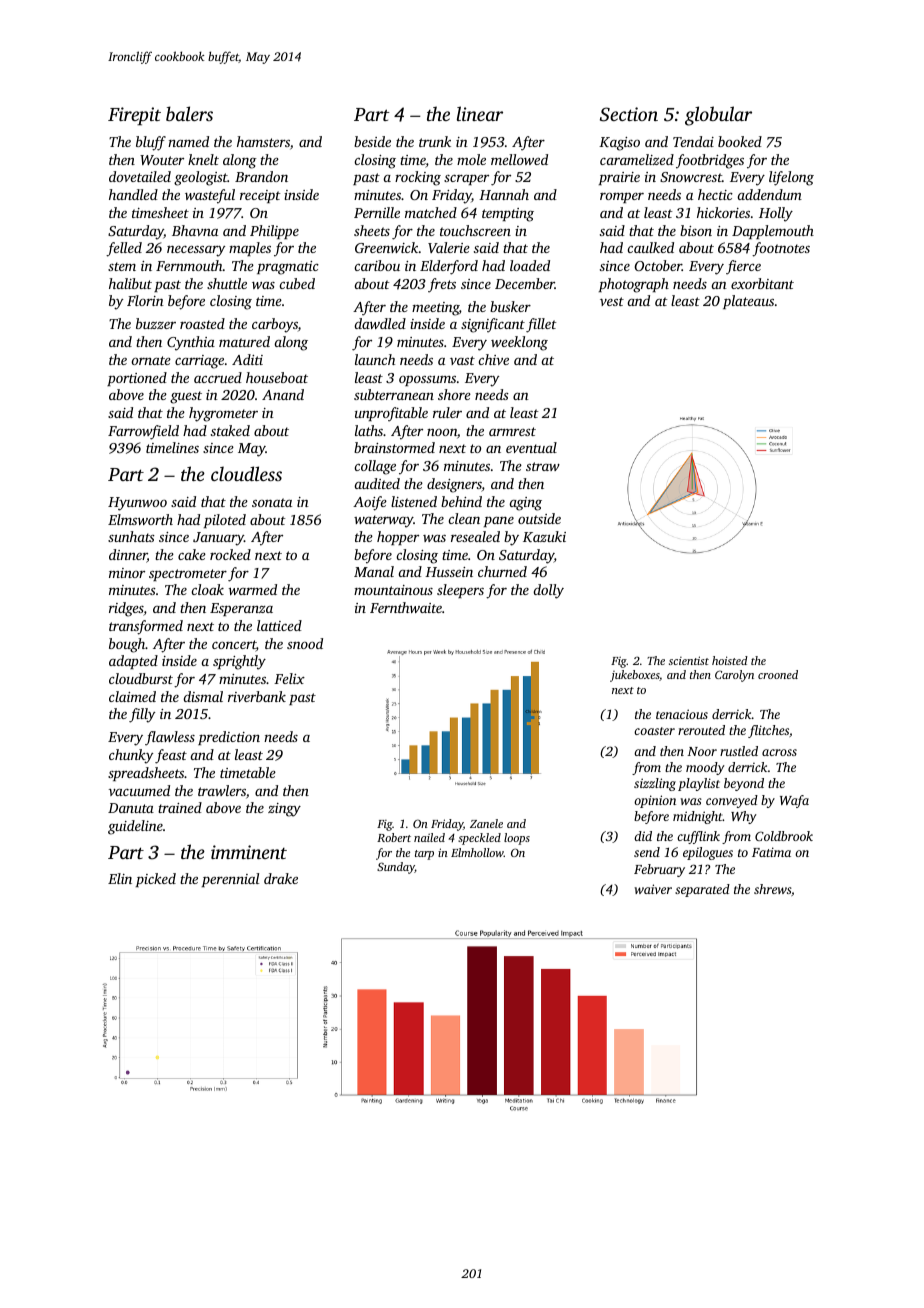 This document has width=924, height=1308. I want to click on opossums, so click(427, 381).
